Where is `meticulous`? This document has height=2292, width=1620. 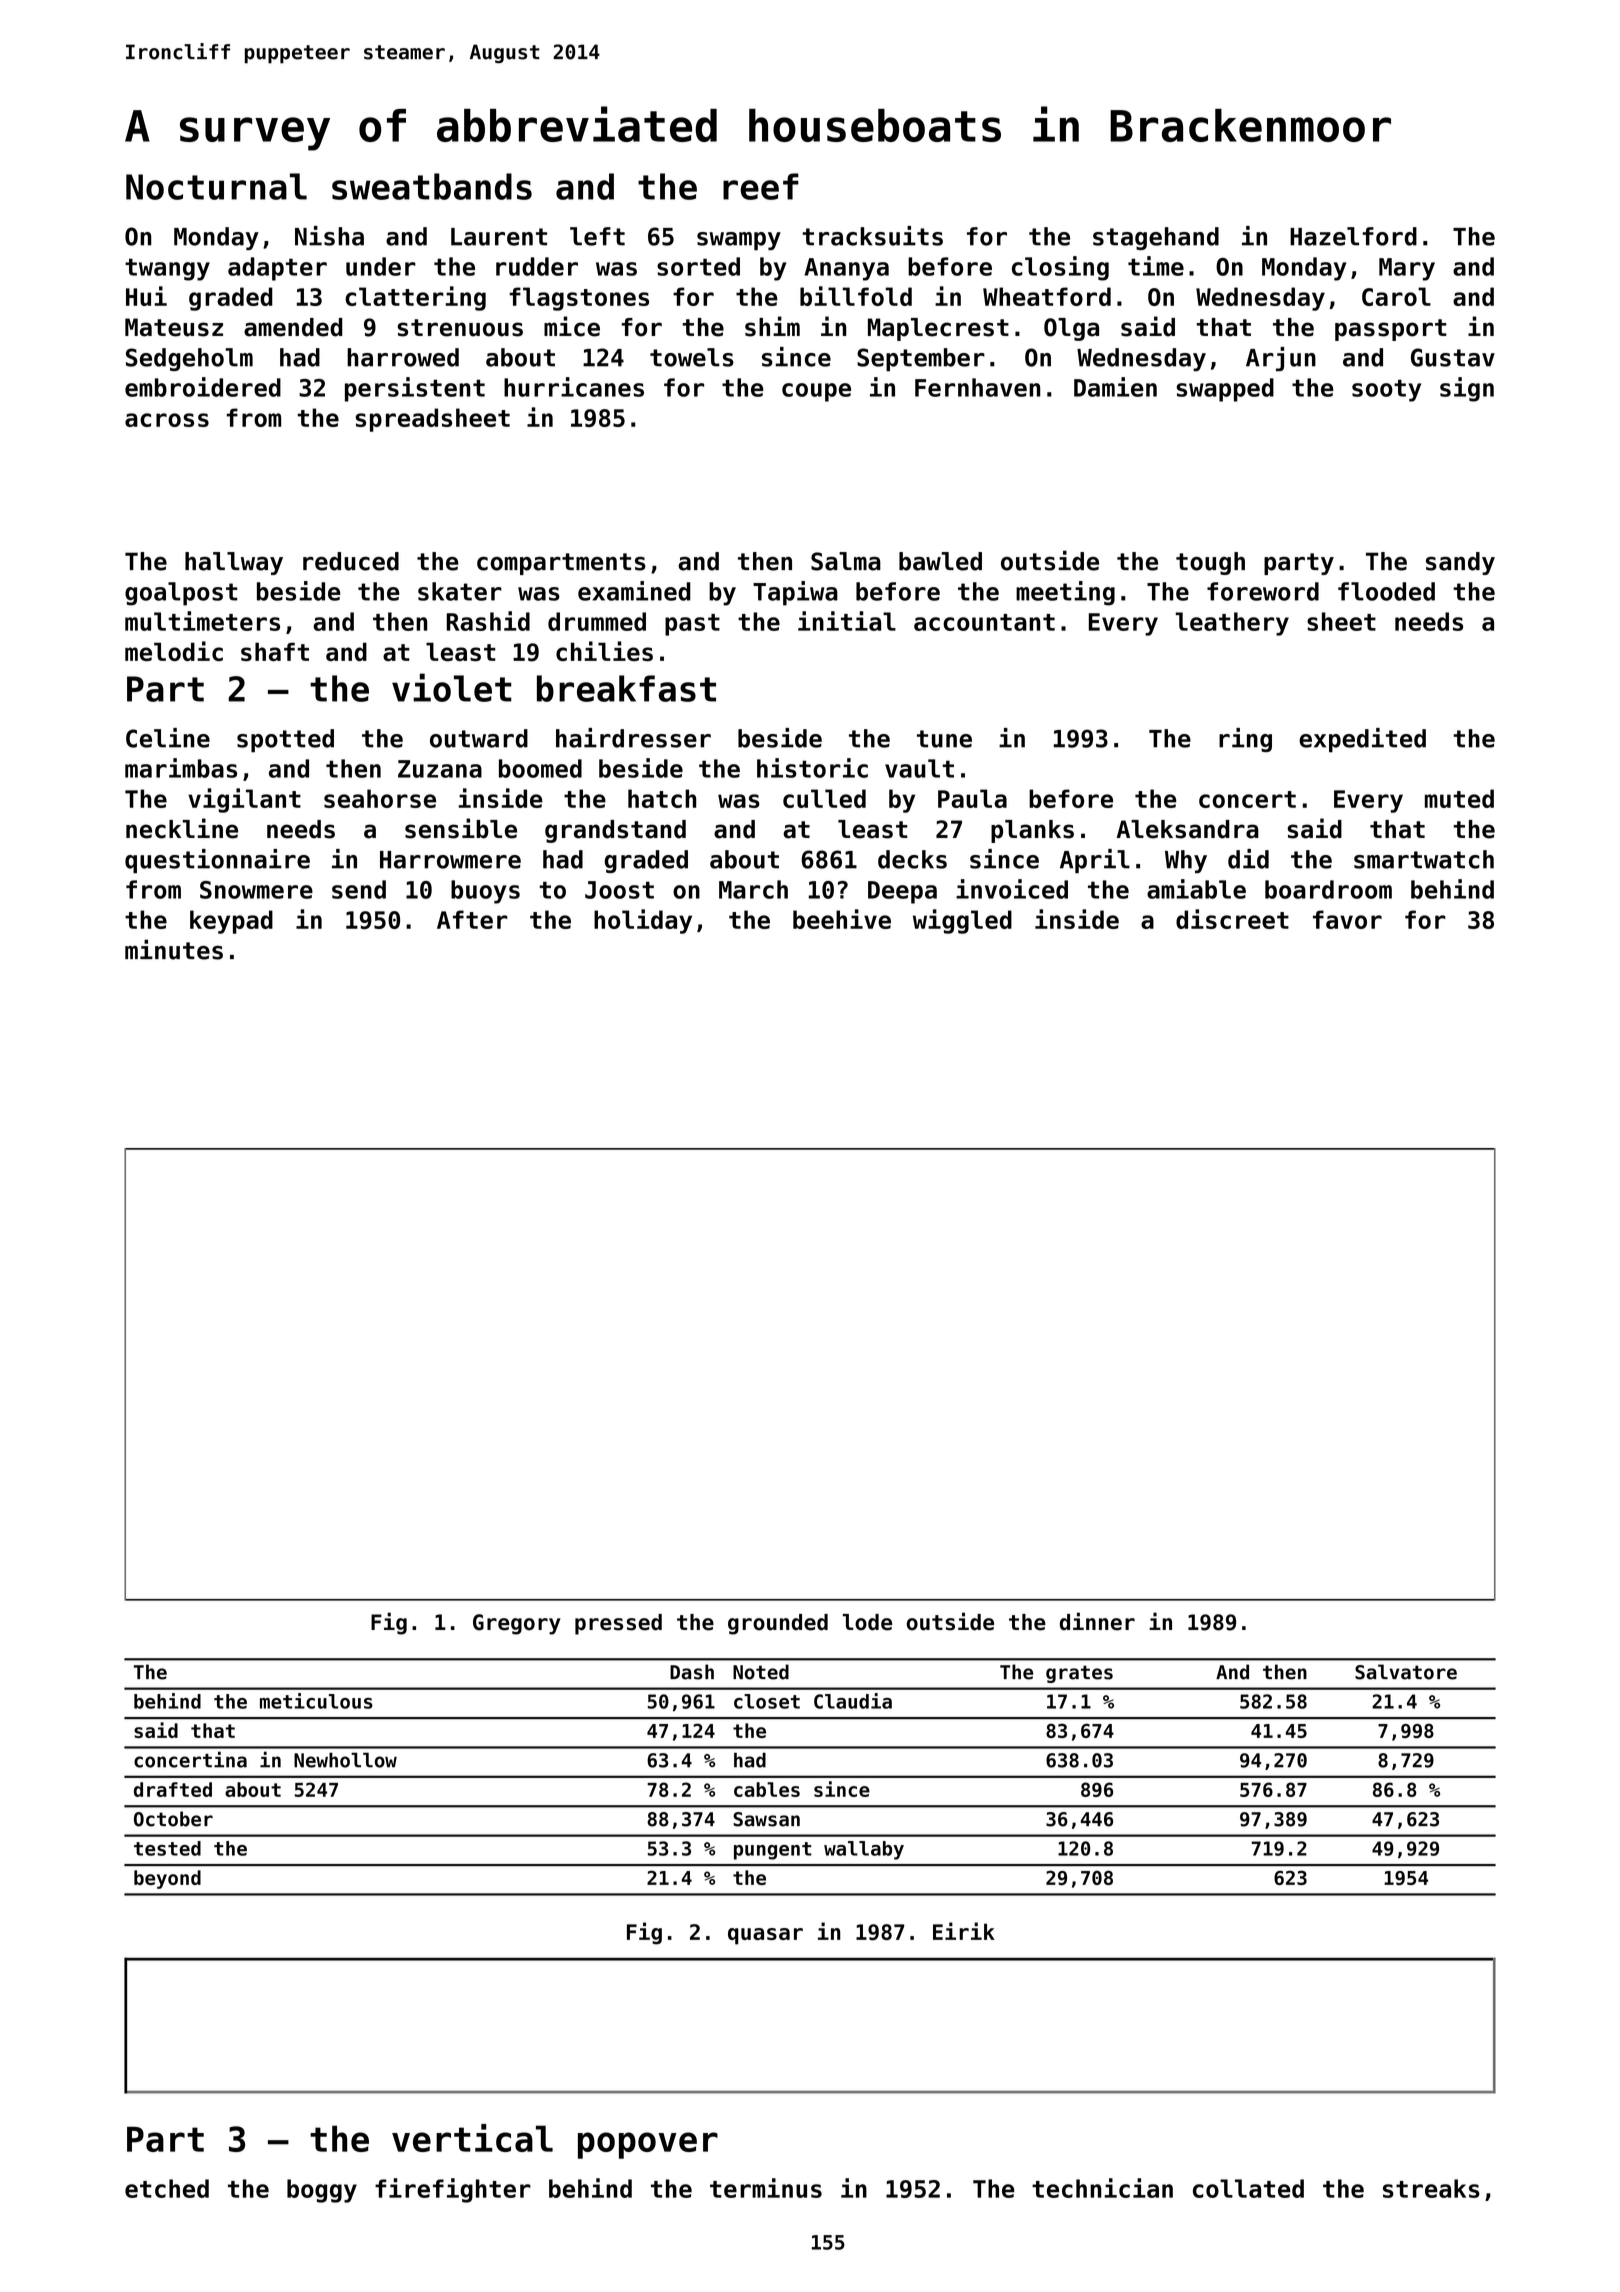 meticulous is located at coordinates (316, 1701).
